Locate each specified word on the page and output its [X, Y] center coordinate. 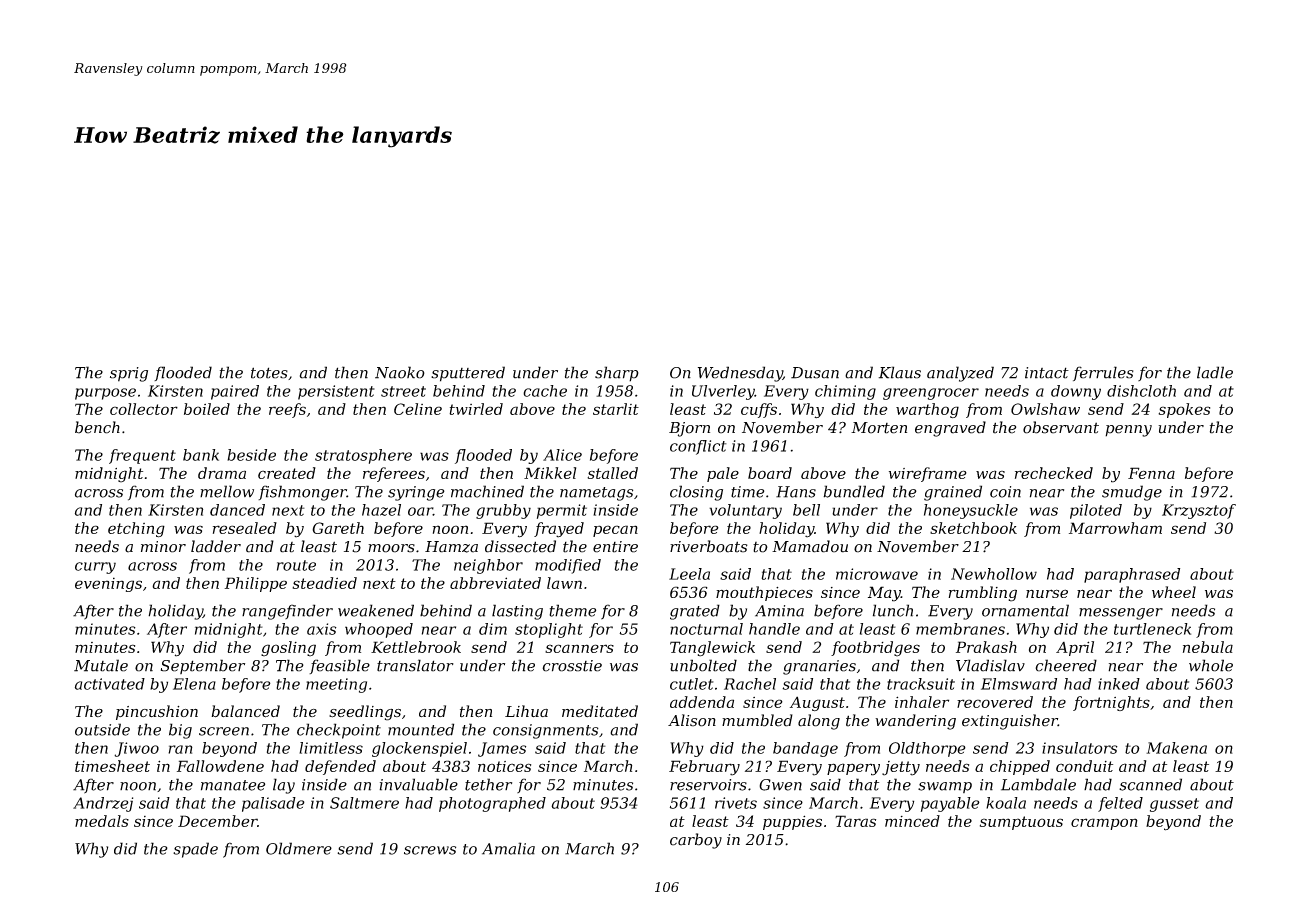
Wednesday [740, 374]
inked [1119, 684]
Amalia [508, 848]
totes [269, 373]
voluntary [745, 511]
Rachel [750, 684]
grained [953, 493]
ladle [1215, 372]
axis [322, 629]
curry [95, 568]
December [217, 821]
